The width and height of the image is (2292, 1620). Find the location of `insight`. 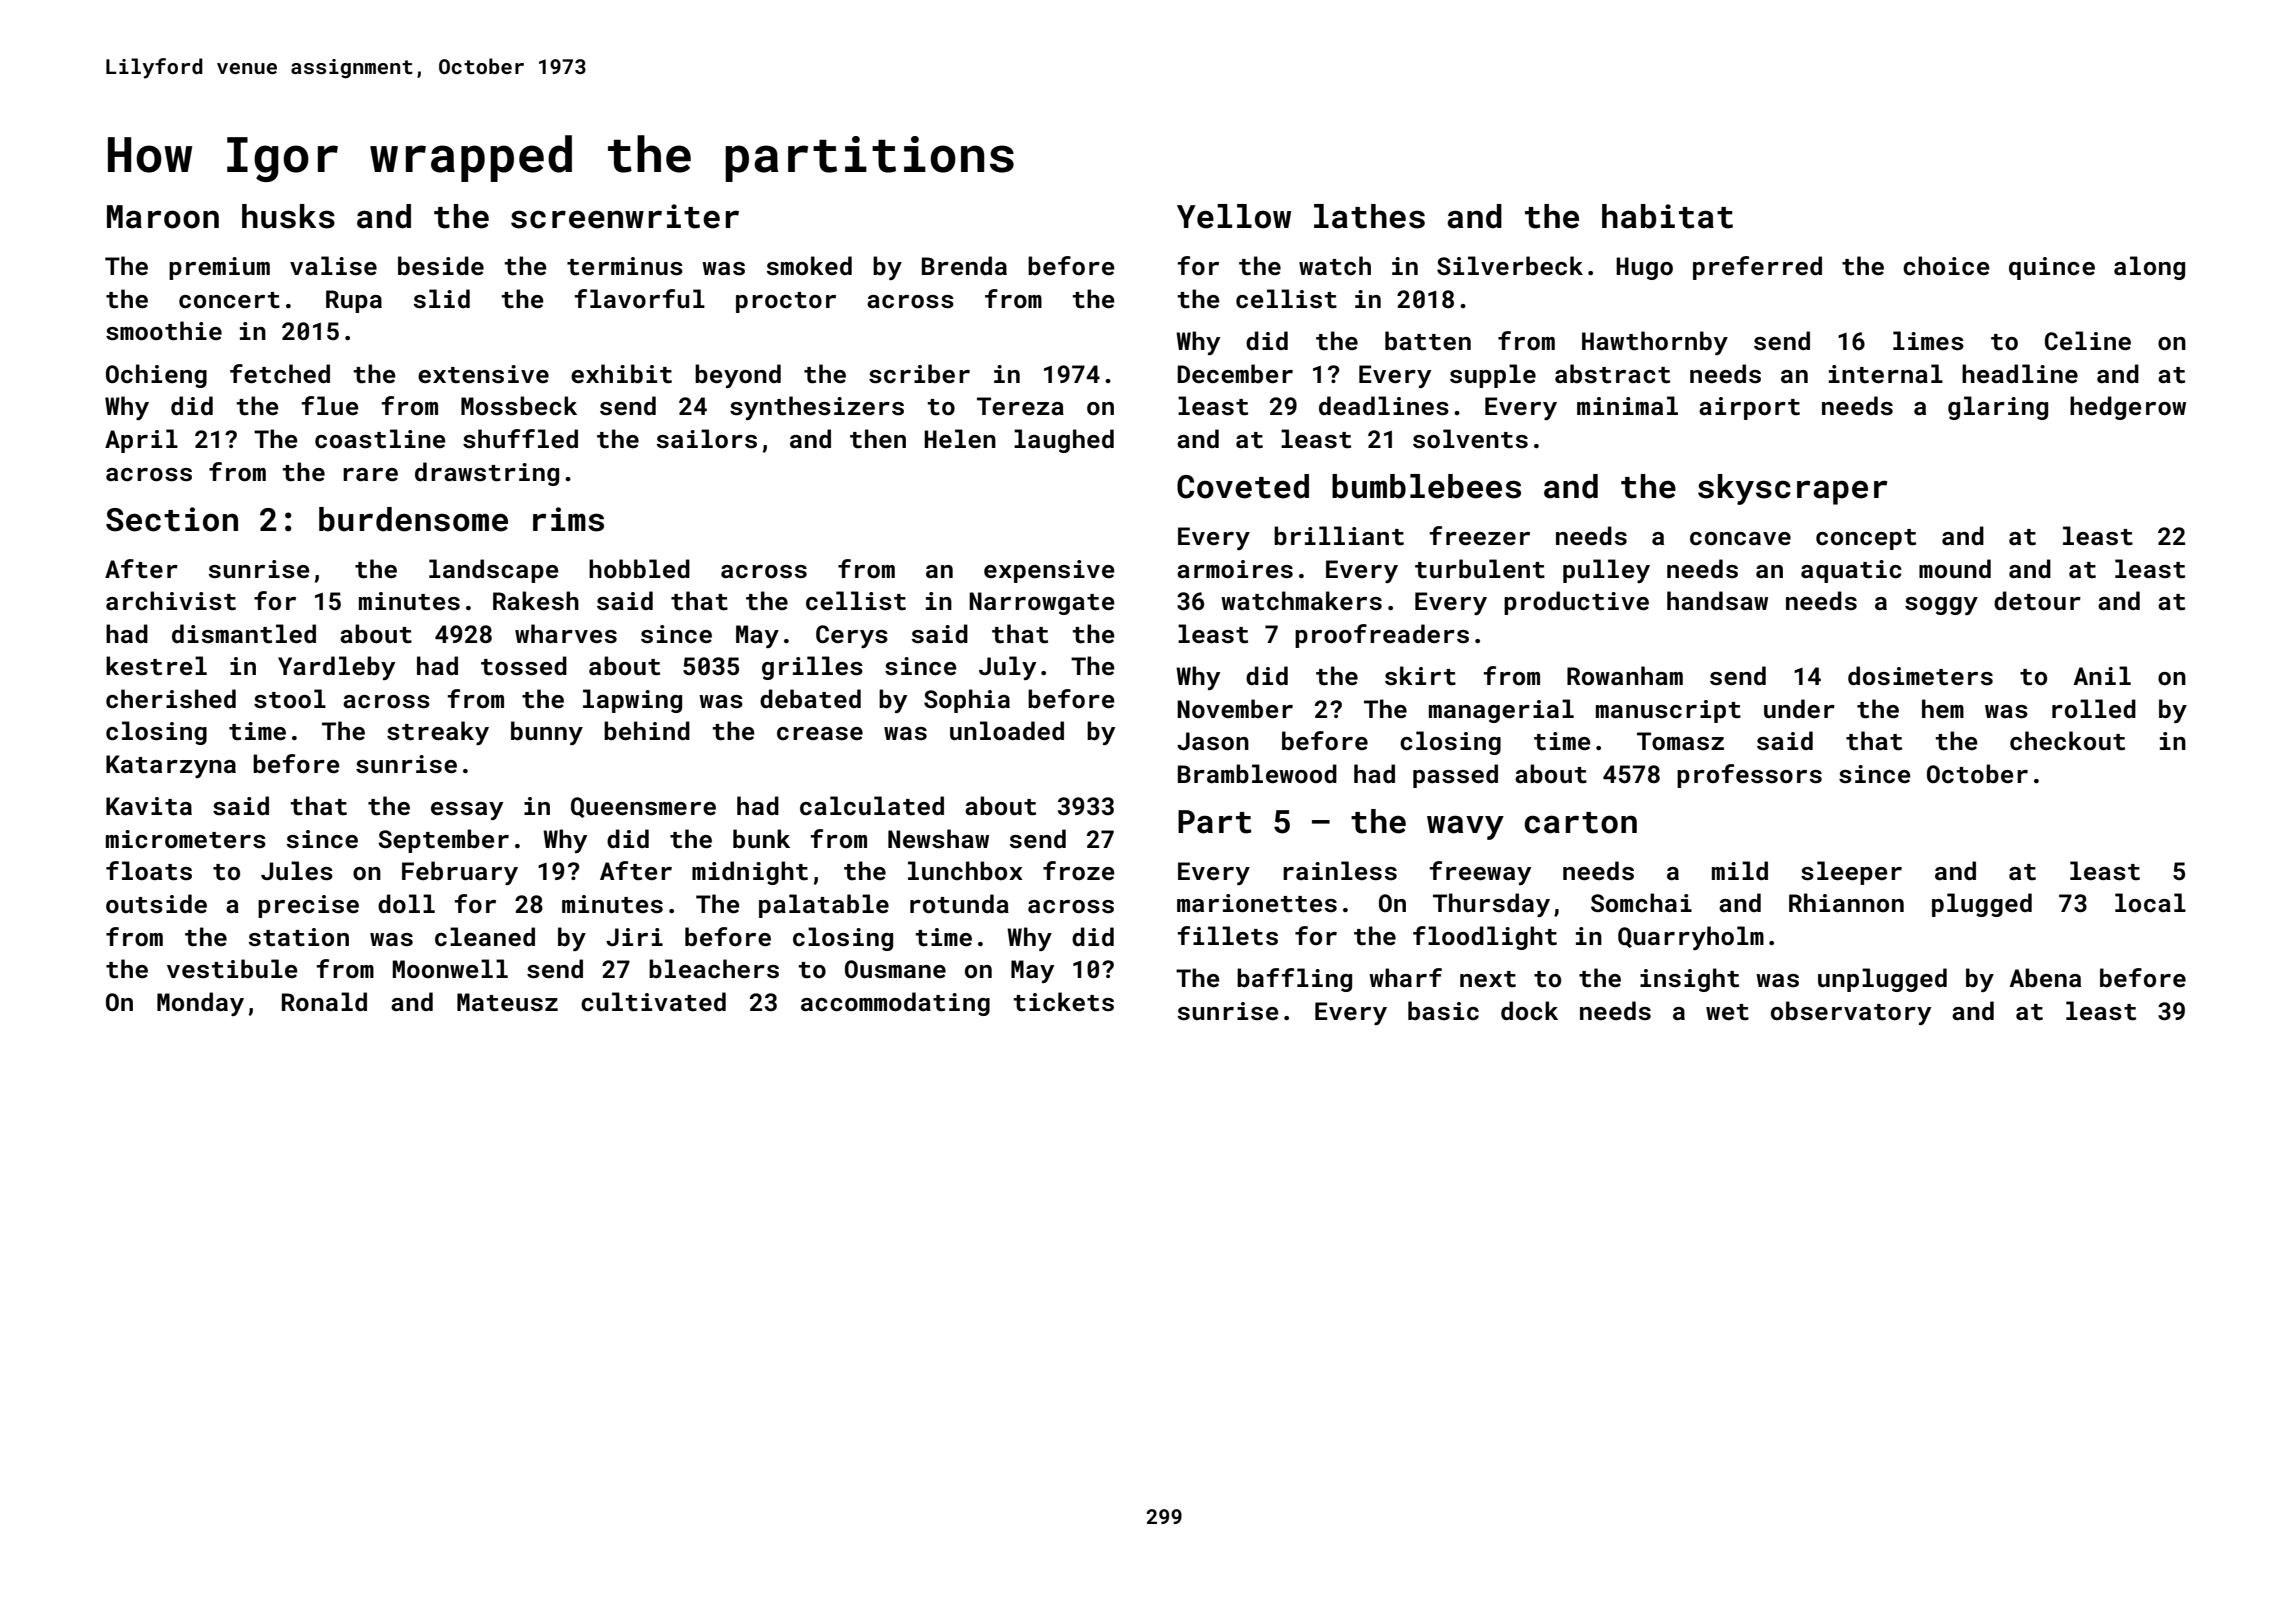

insight is located at coordinates (1689, 980).
